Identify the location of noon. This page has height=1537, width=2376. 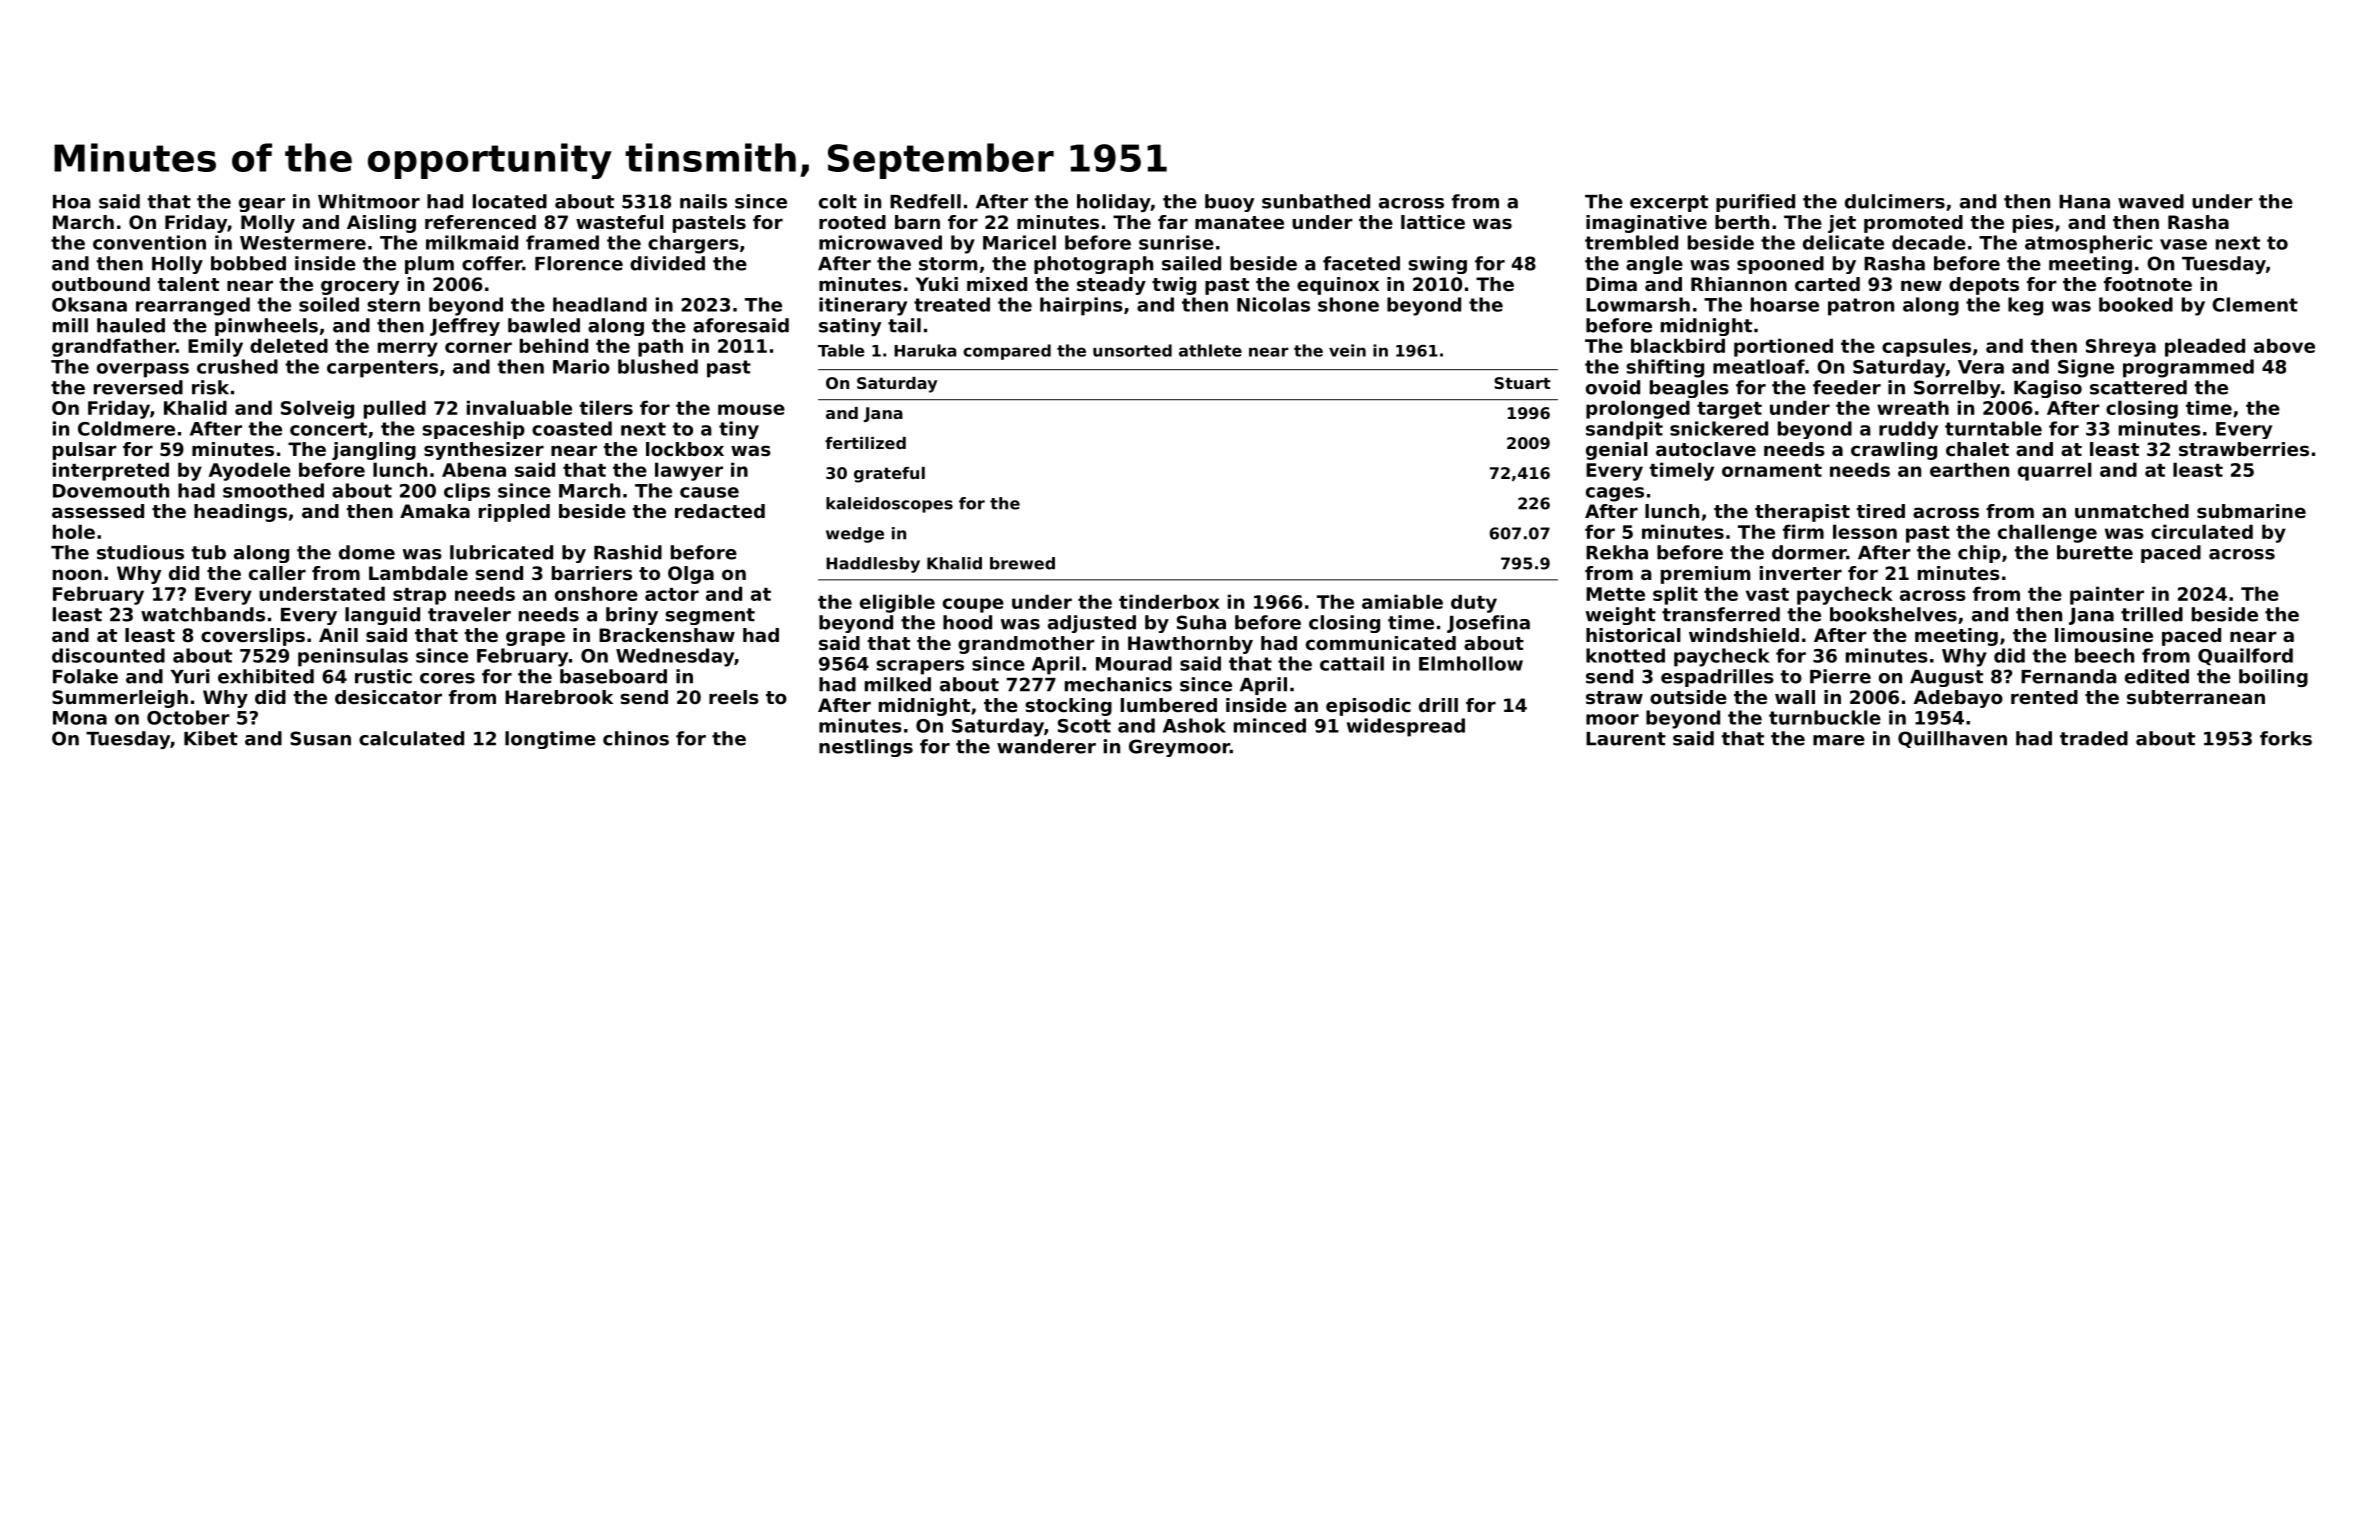
(77, 574).
